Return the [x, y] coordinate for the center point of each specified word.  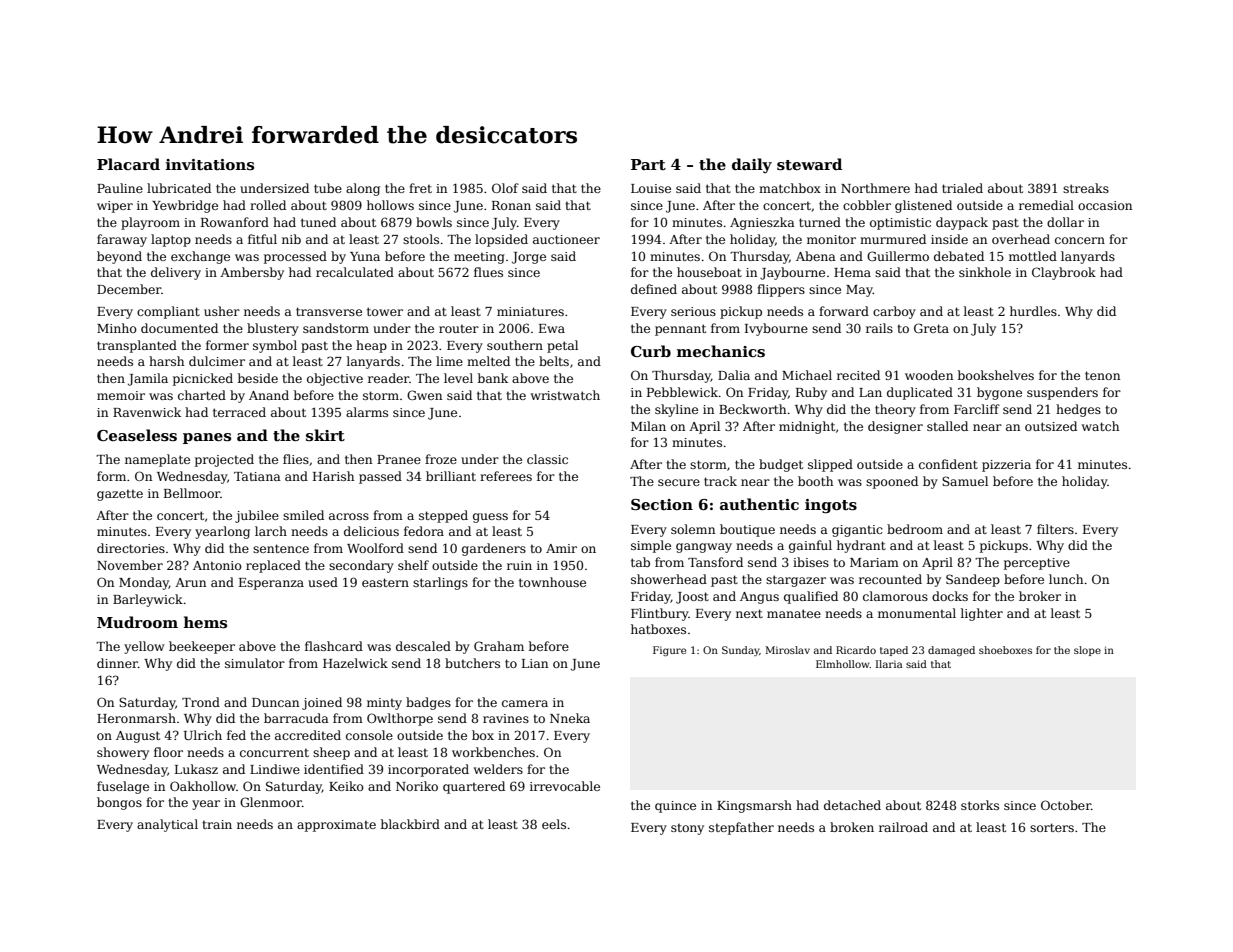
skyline [676, 410]
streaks [1086, 188]
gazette [120, 495]
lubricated [179, 188]
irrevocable [565, 786]
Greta [931, 328]
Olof [505, 188]
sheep [331, 753]
